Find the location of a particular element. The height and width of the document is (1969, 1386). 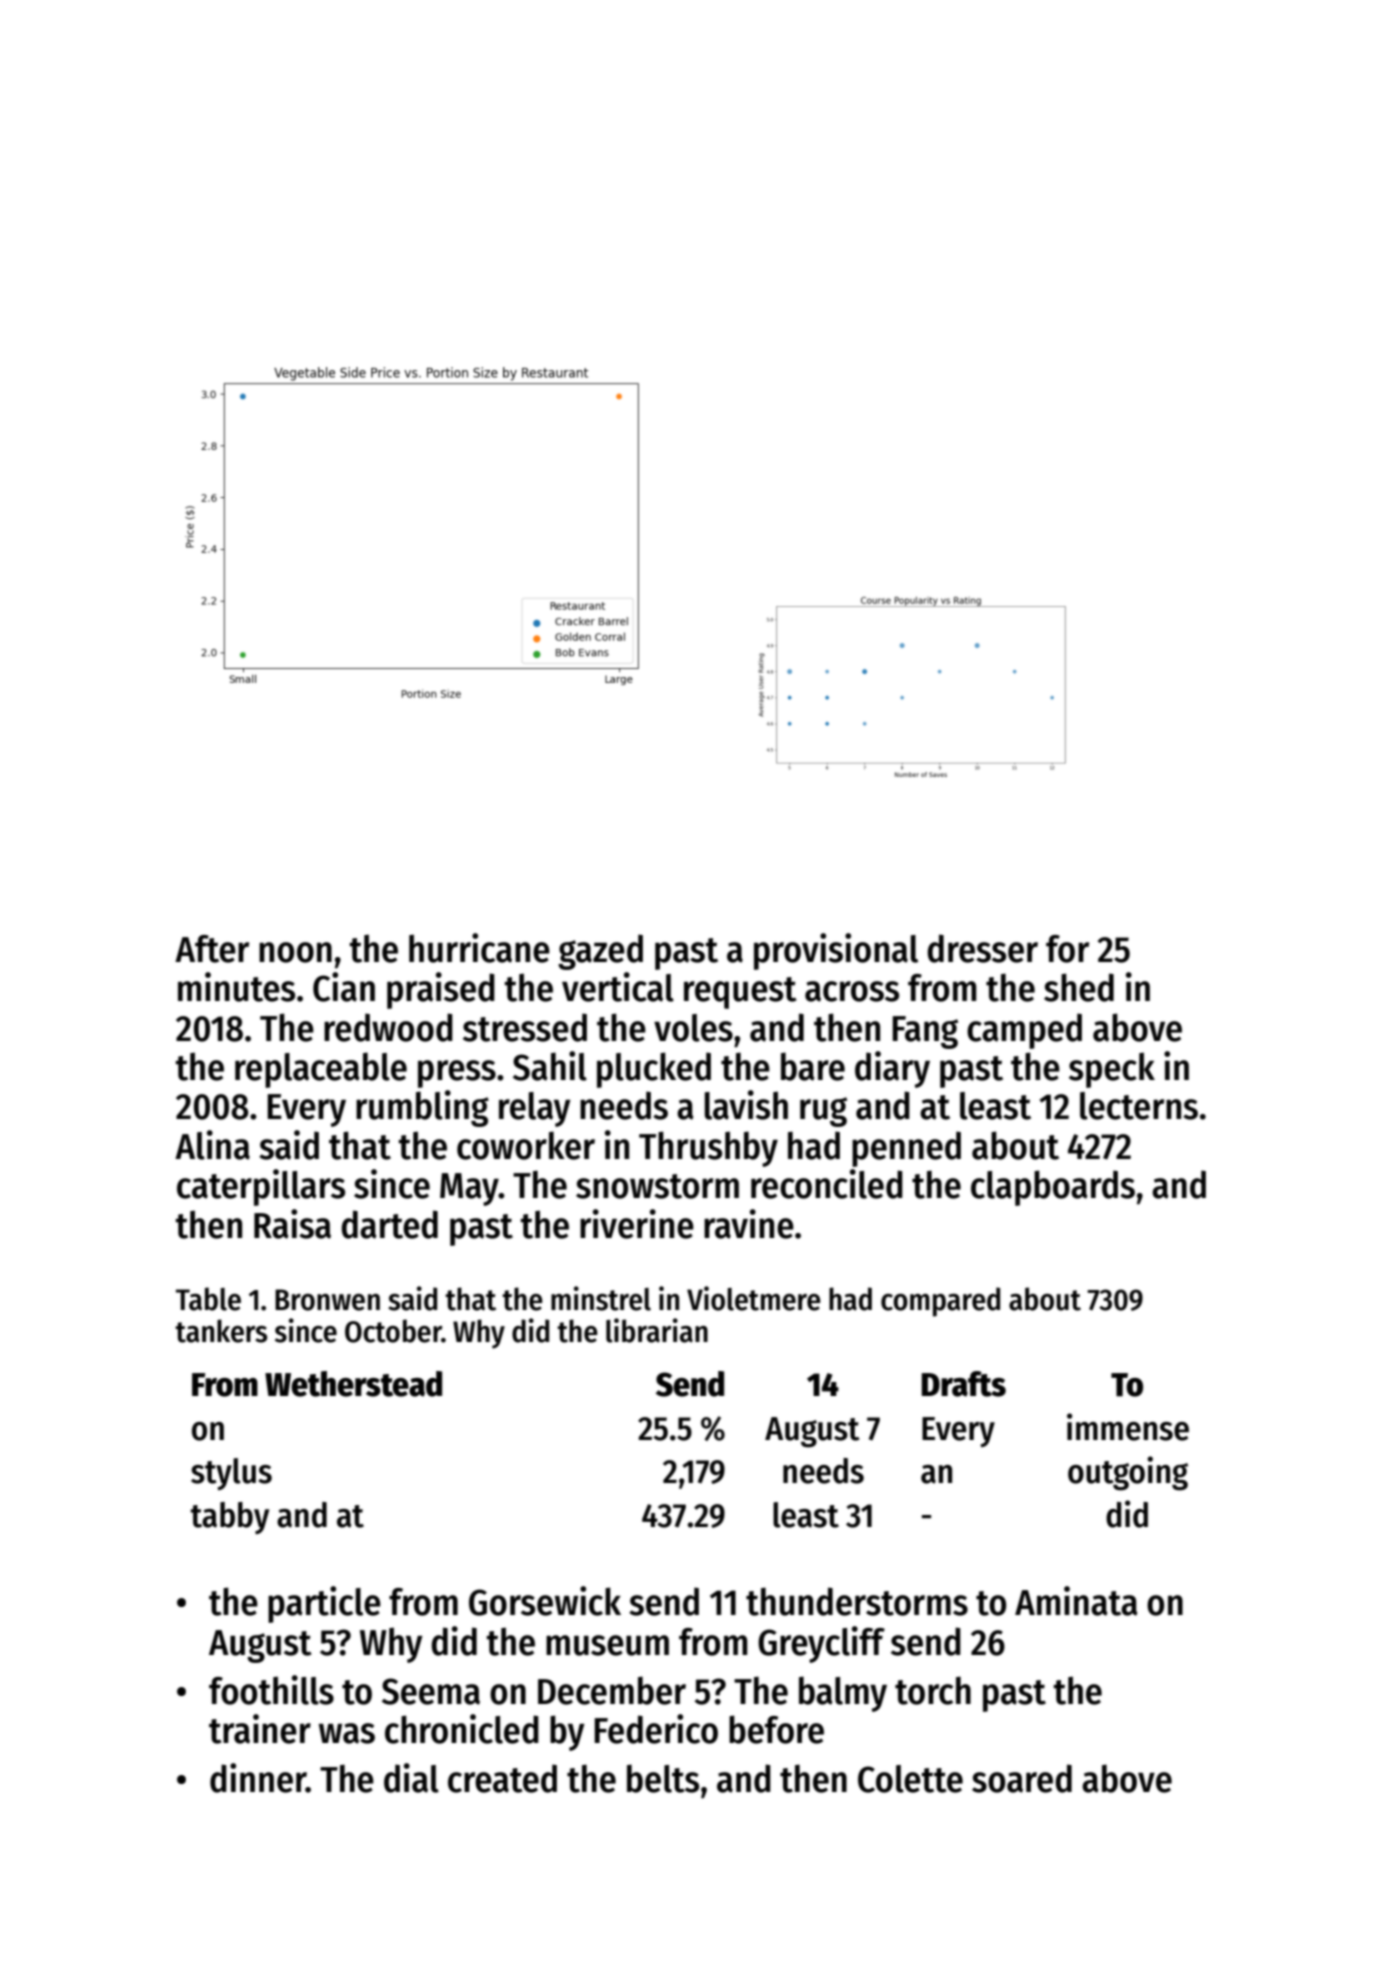

press is located at coordinates (457, 1074).
